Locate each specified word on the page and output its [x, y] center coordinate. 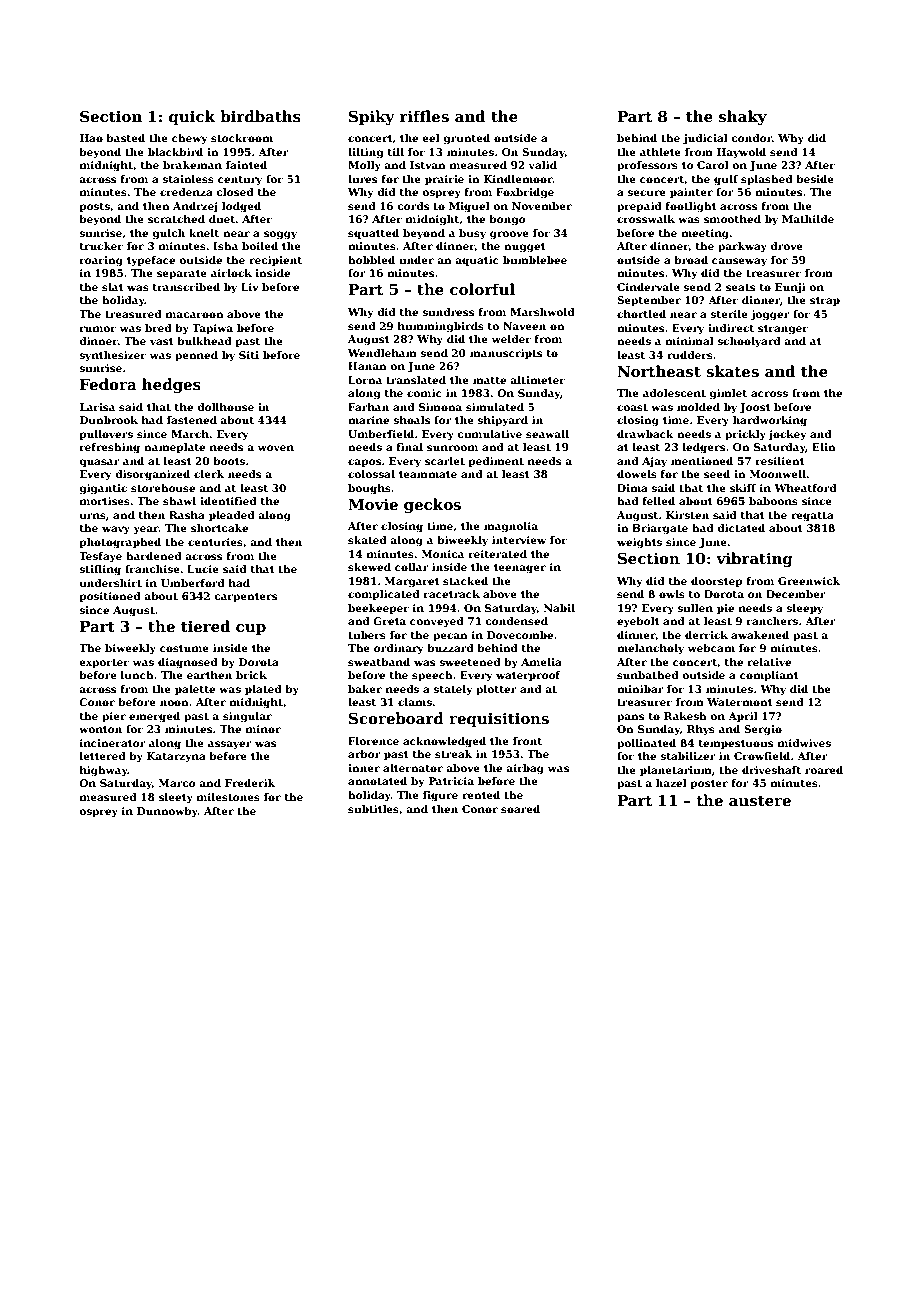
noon [174, 703]
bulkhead [204, 341]
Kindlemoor [518, 179]
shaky [743, 118]
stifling [100, 570]
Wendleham [382, 353]
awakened [760, 635]
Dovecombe [520, 635]
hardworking [770, 421]
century [240, 181]
